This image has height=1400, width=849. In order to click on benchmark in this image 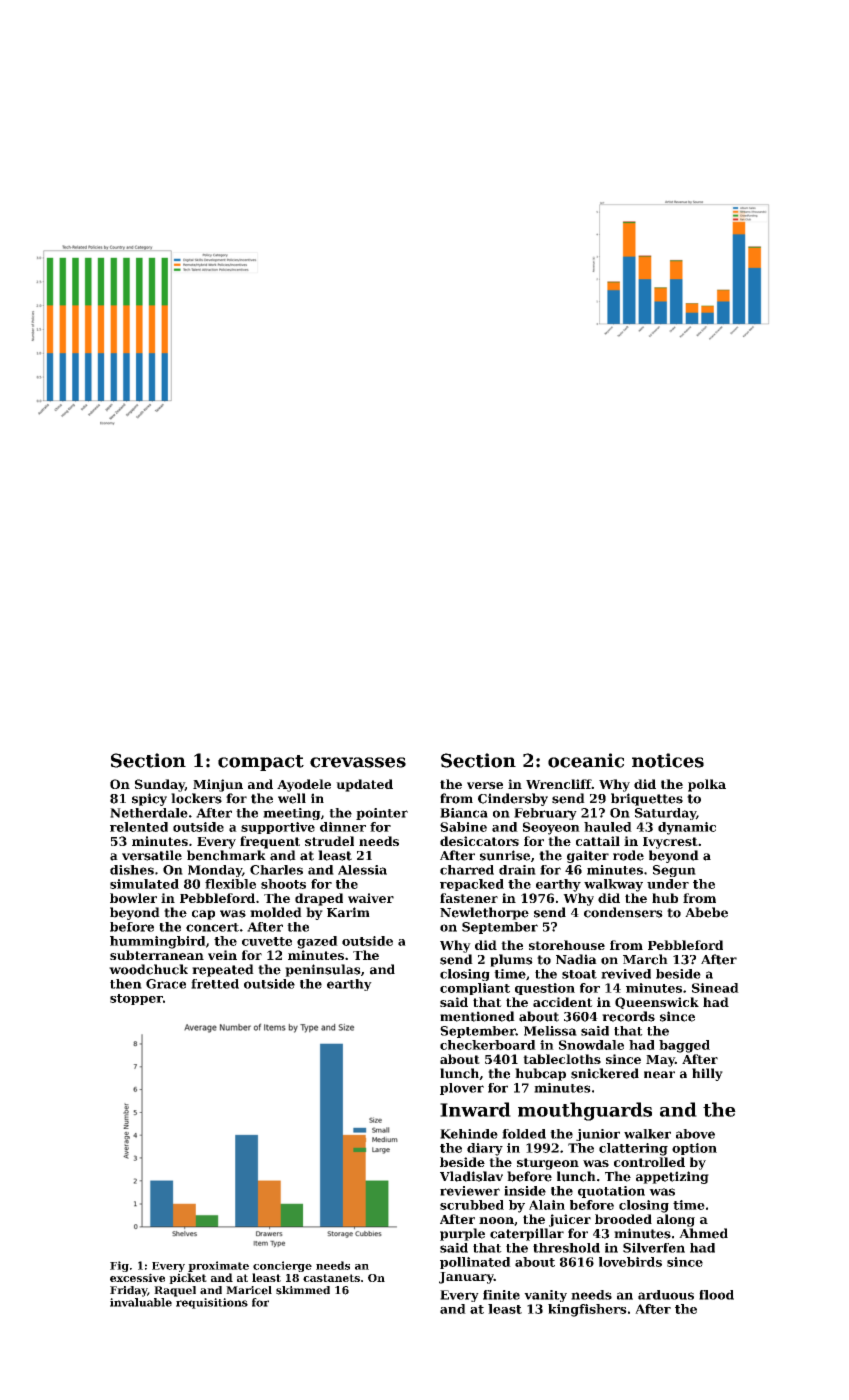, I will do `click(226, 855)`.
